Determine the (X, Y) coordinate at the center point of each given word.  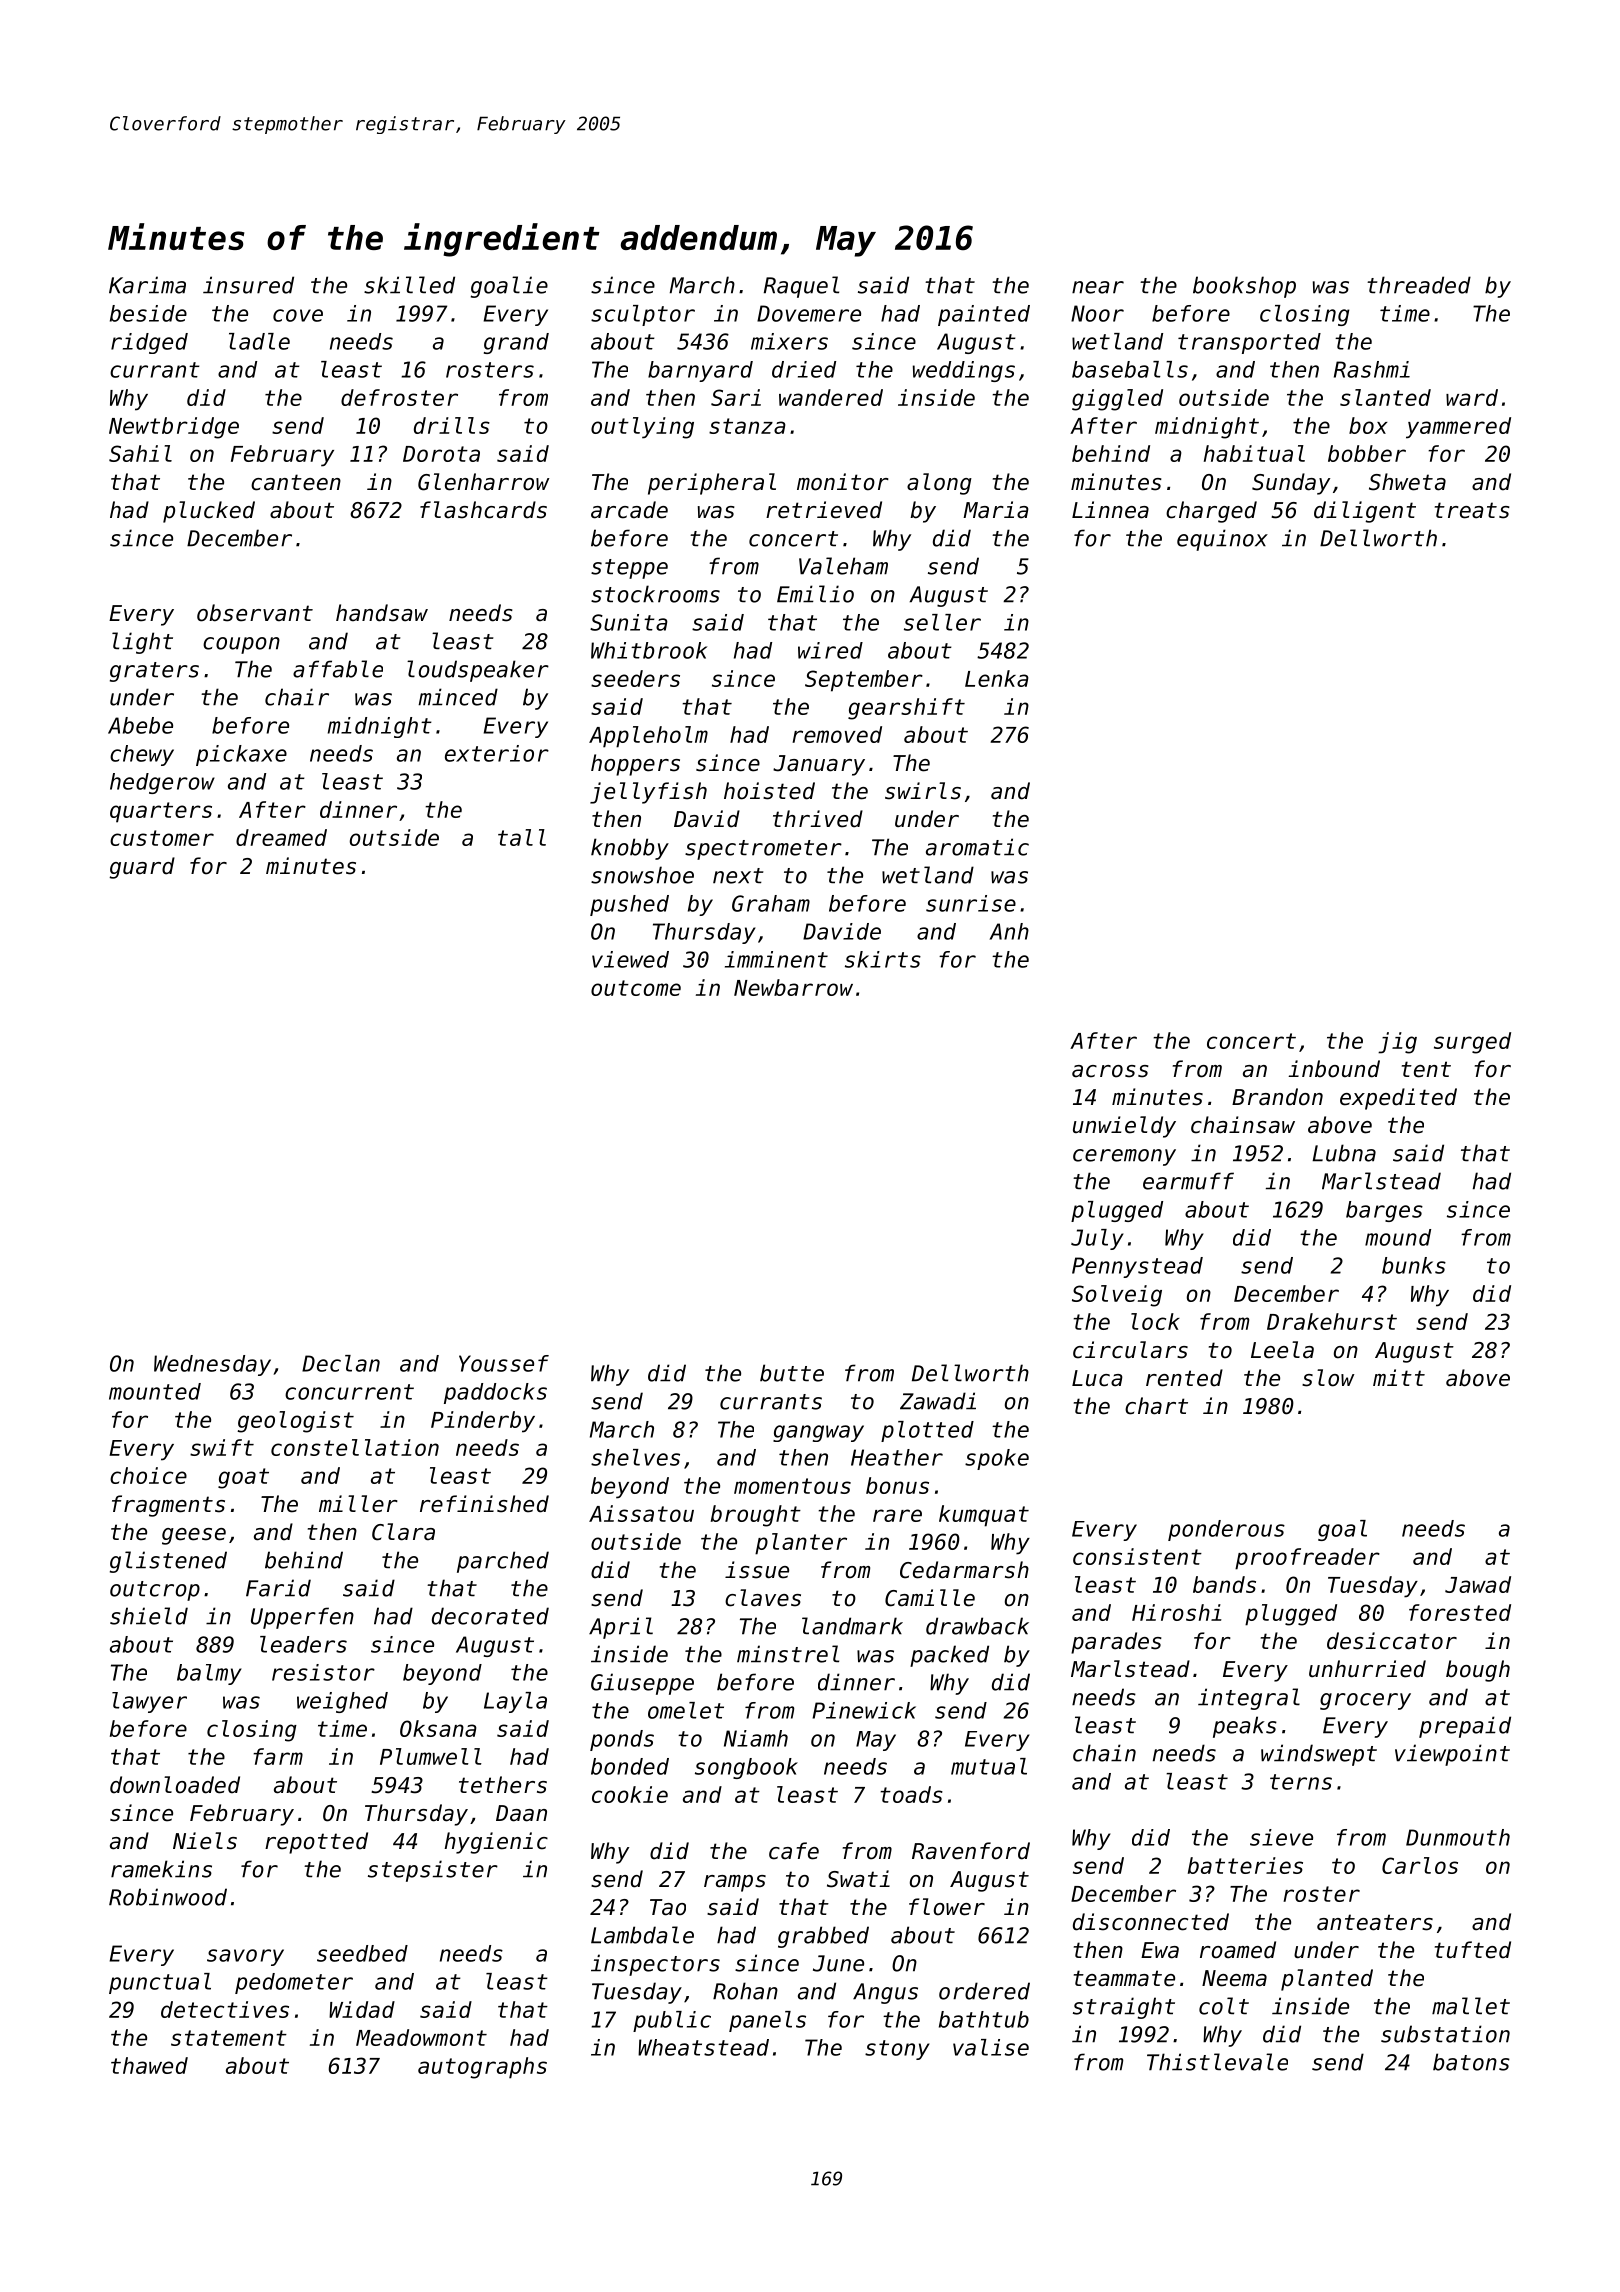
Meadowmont (421, 2037)
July (1097, 1239)
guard (142, 868)
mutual (989, 1766)
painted (984, 315)
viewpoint (1452, 1755)
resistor (323, 1672)
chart (1156, 1406)
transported (1249, 343)
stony (897, 2050)
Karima (147, 285)
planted (1327, 1980)
